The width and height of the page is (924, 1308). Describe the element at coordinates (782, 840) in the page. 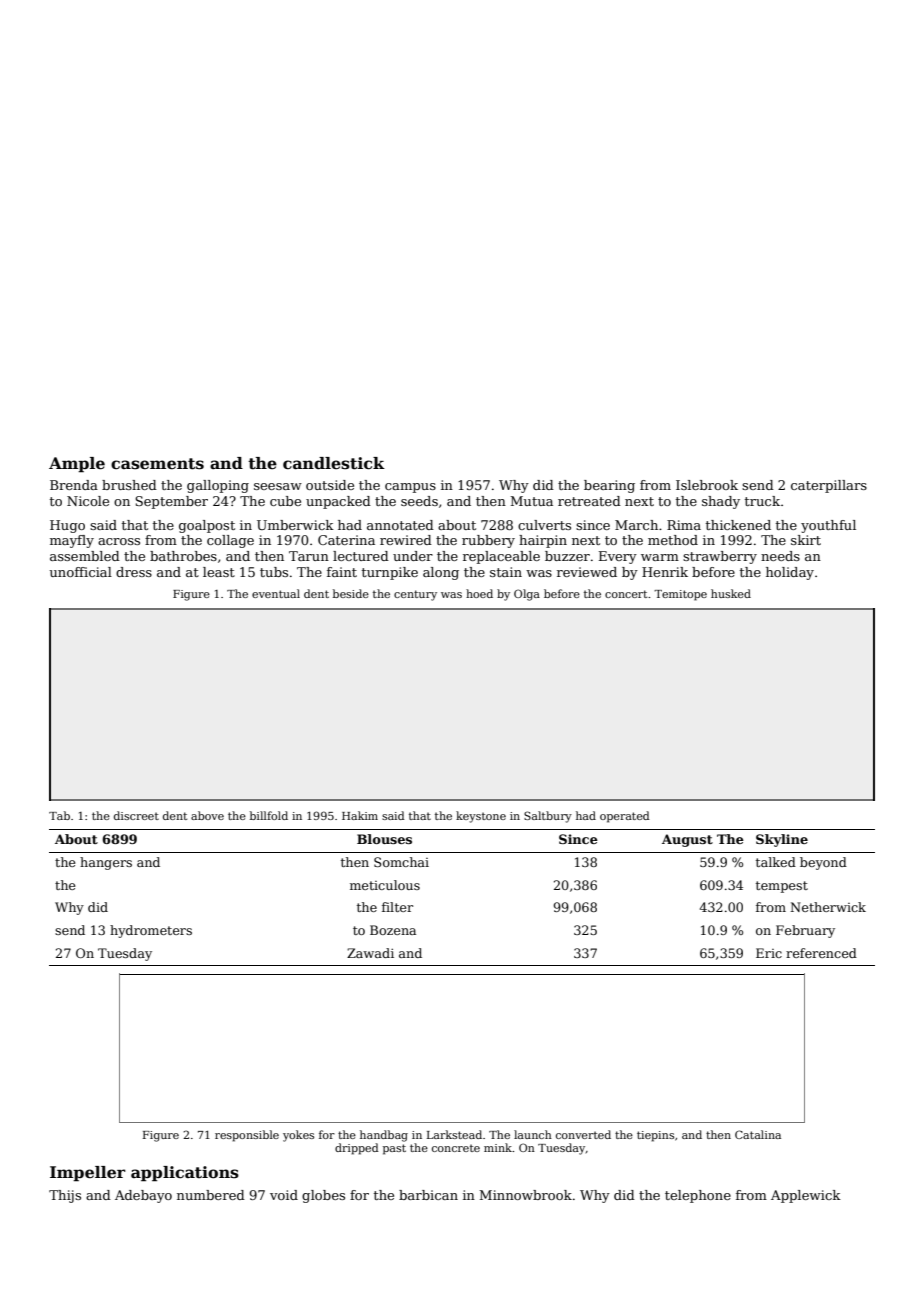

I see `Skyline` at that location.
